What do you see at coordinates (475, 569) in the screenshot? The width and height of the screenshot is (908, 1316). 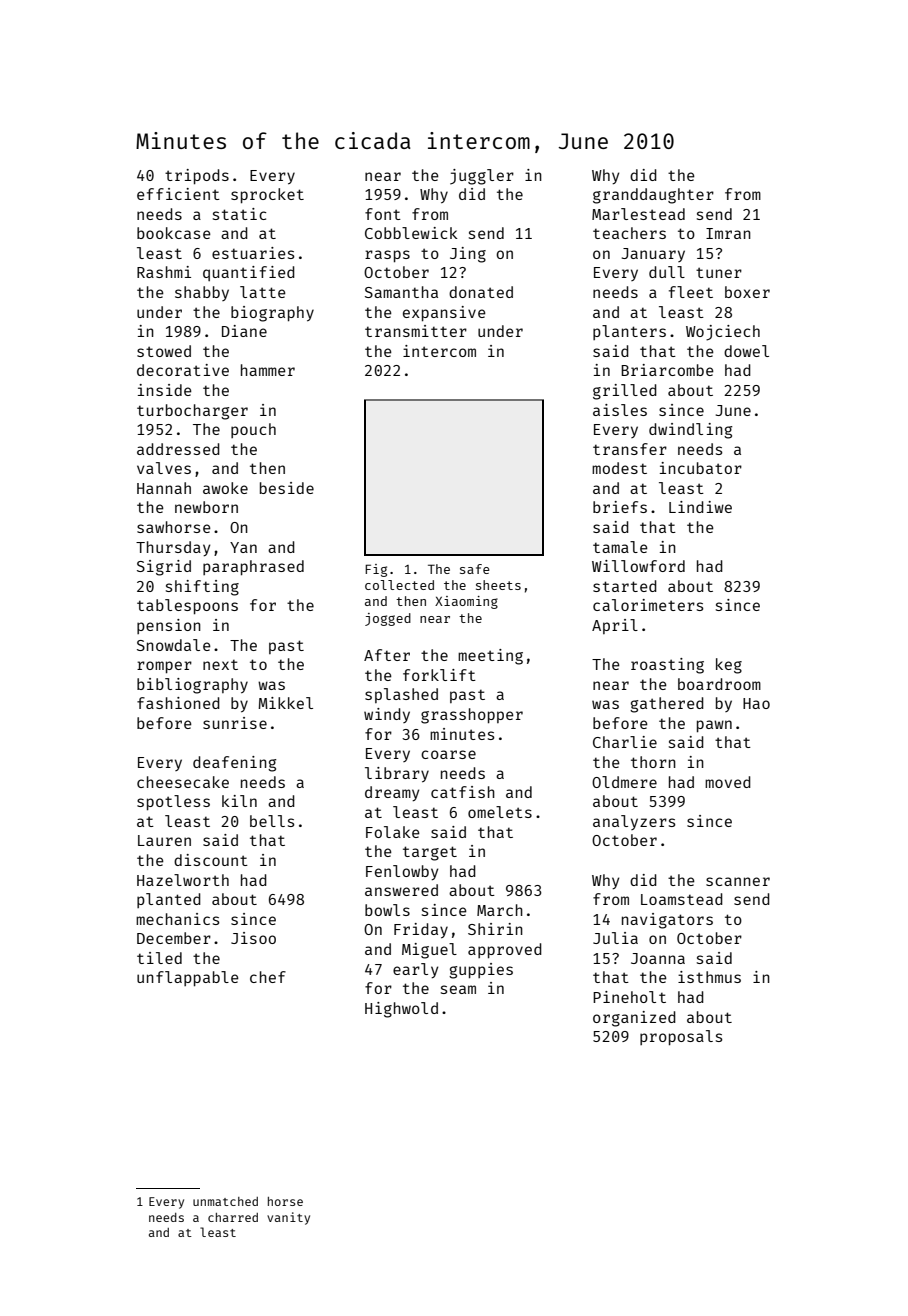 I see `safe` at bounding box center [475, 569].
